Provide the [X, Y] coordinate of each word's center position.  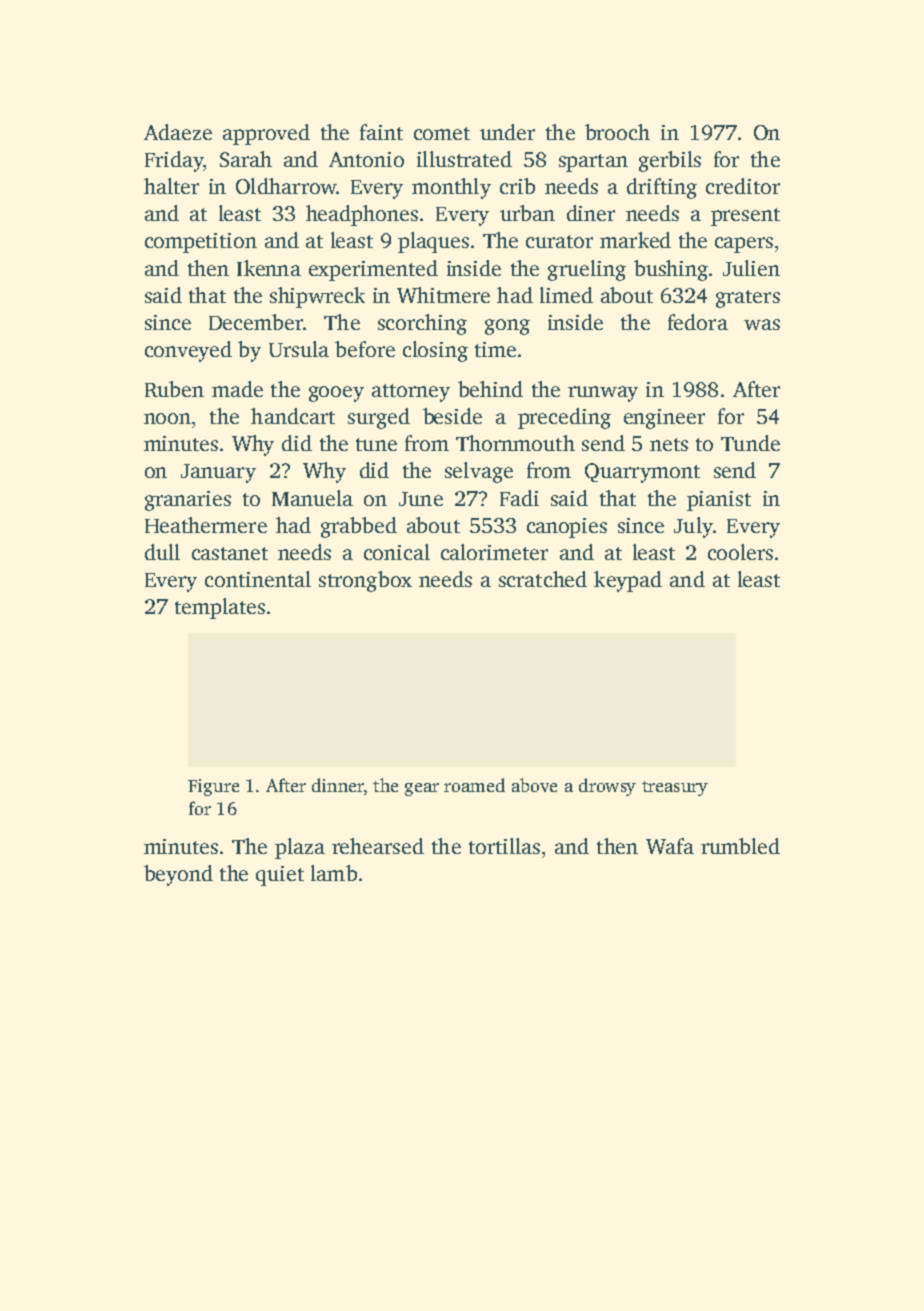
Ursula [299, 349]
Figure [213, 787]
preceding [564, 418]
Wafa [670, 846]
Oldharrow [286, 186]
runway [603, 394]
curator [559, 241]
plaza [300, 848]
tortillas [504, 846]
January [218, 473]
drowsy [607, 787]
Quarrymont [642, 473]
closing [435, 351]
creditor [743, 186]
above [534, 785]
